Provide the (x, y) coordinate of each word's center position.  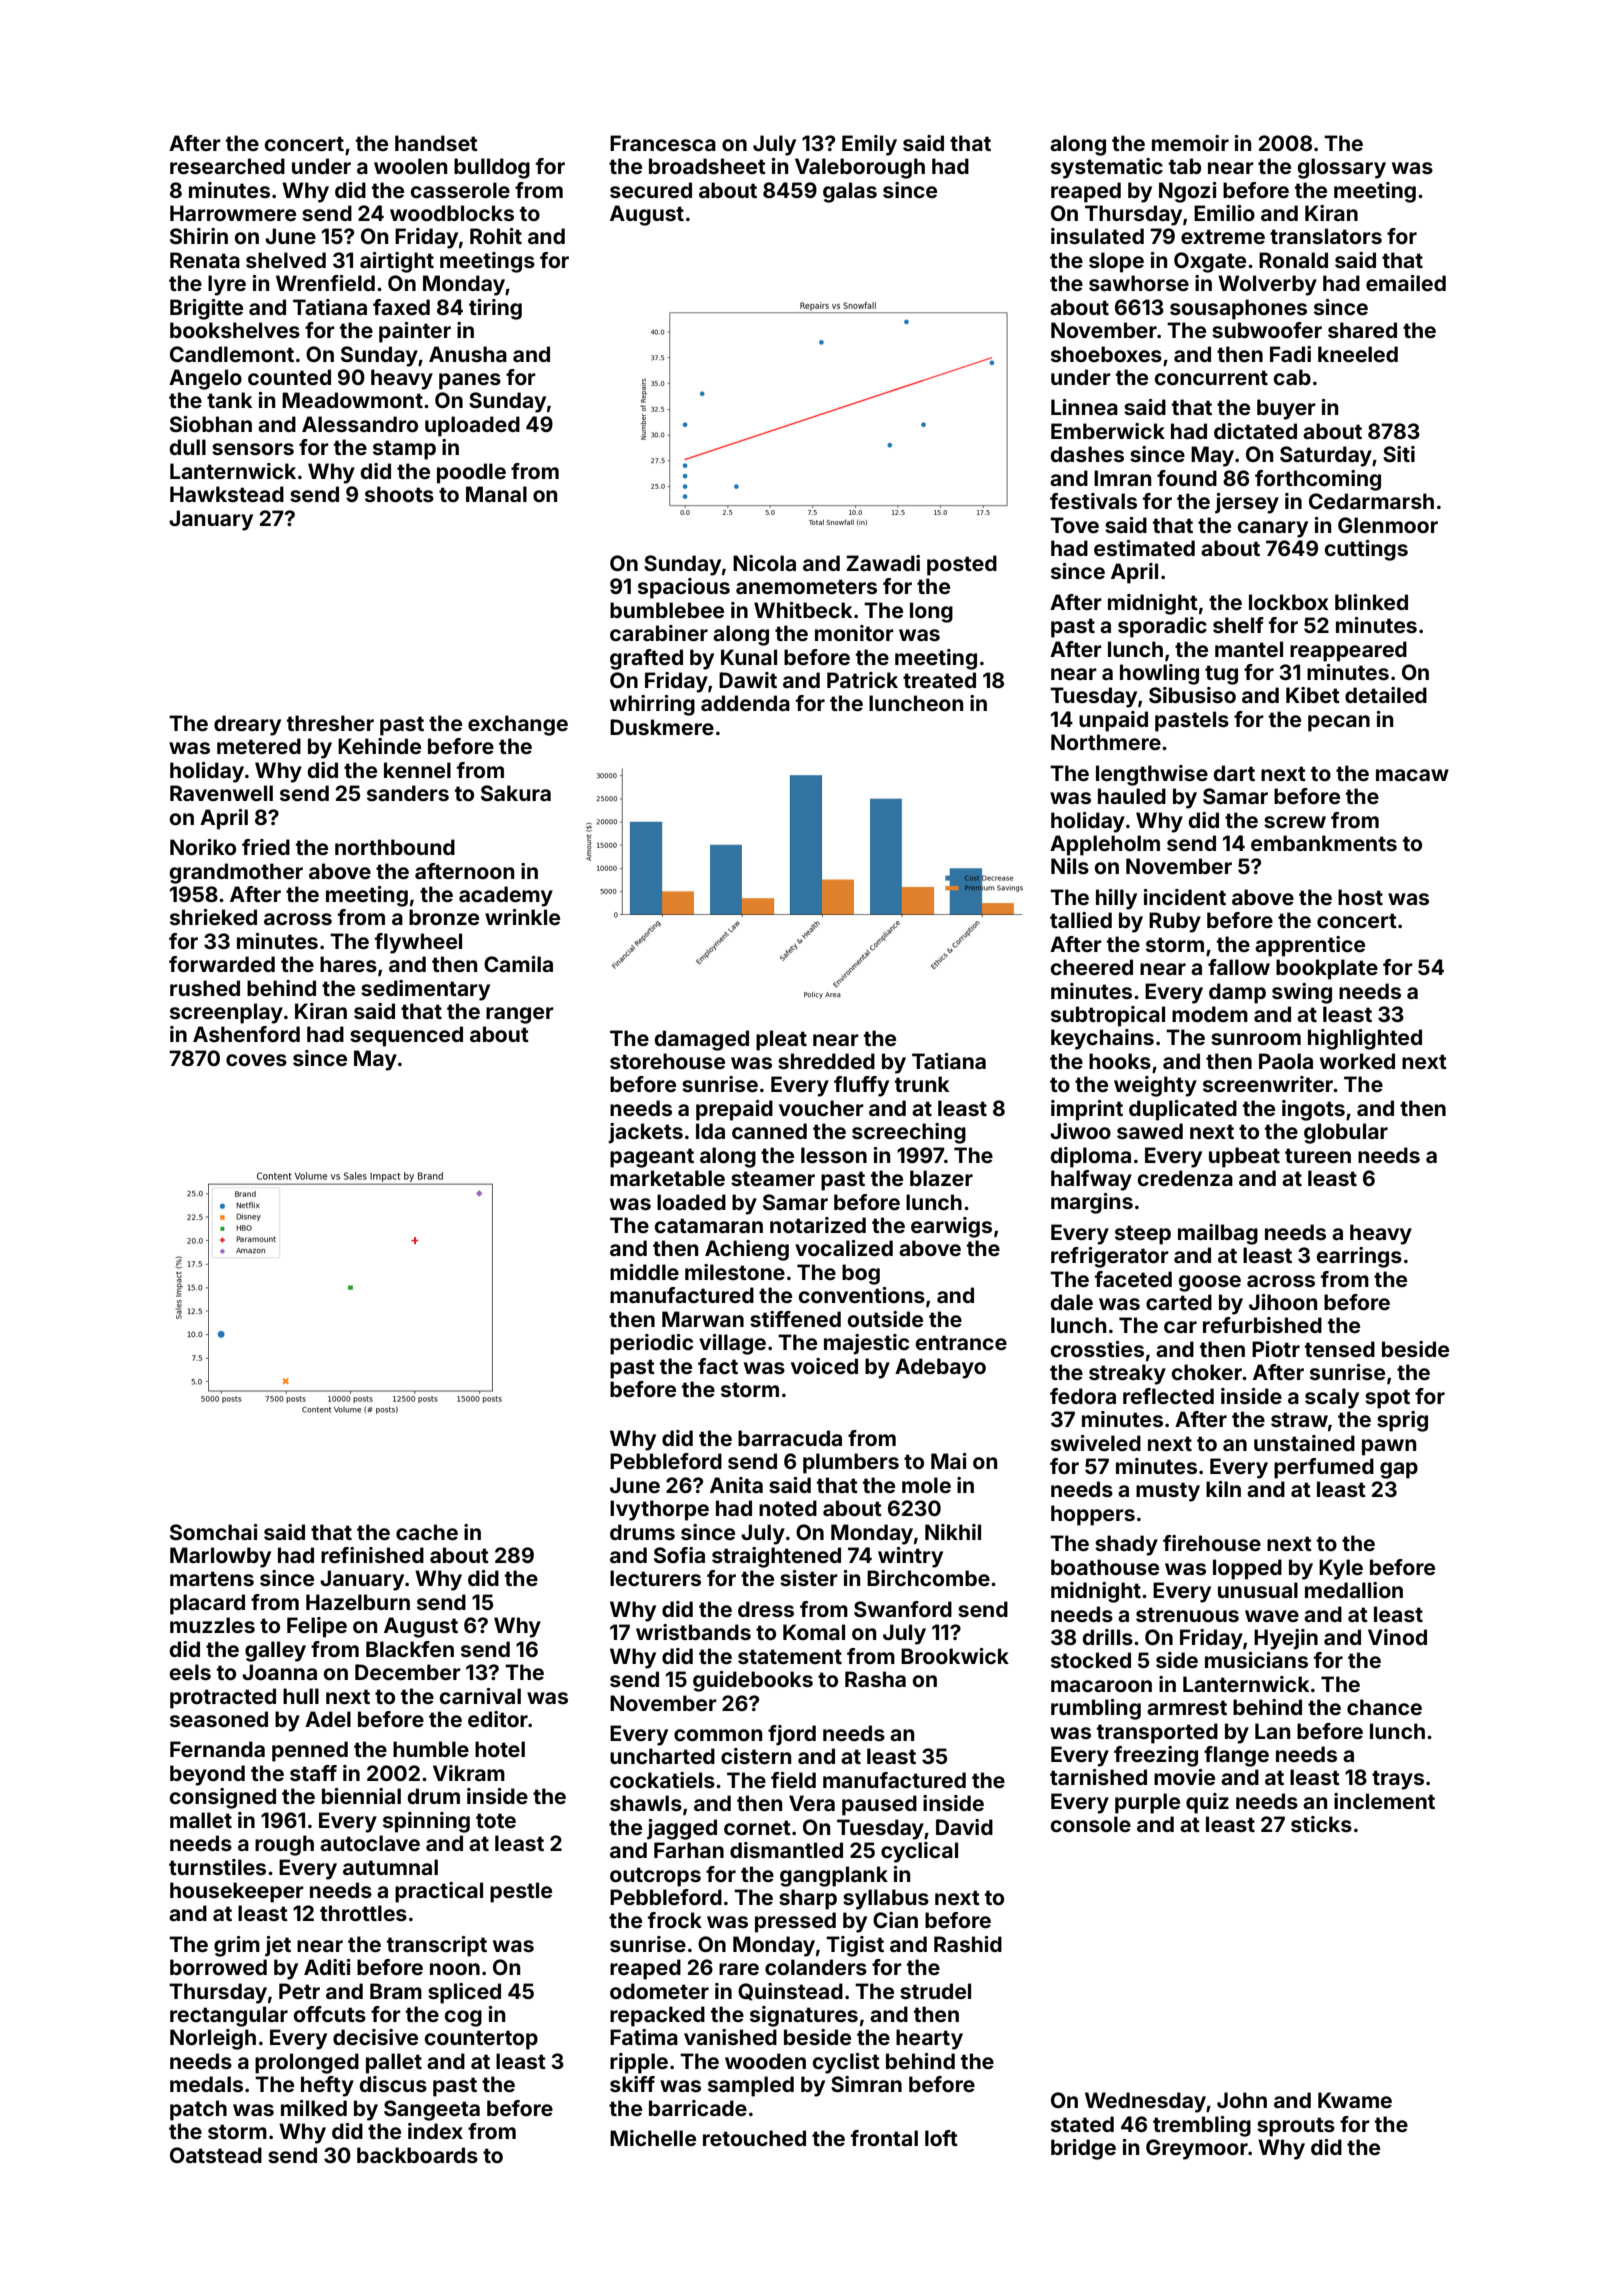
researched (227, 166)
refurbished (1262, 1325)
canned (769, 1131)
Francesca (663, 143)
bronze (444, 917)
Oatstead (216, 2155)
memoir (1190, 143)
